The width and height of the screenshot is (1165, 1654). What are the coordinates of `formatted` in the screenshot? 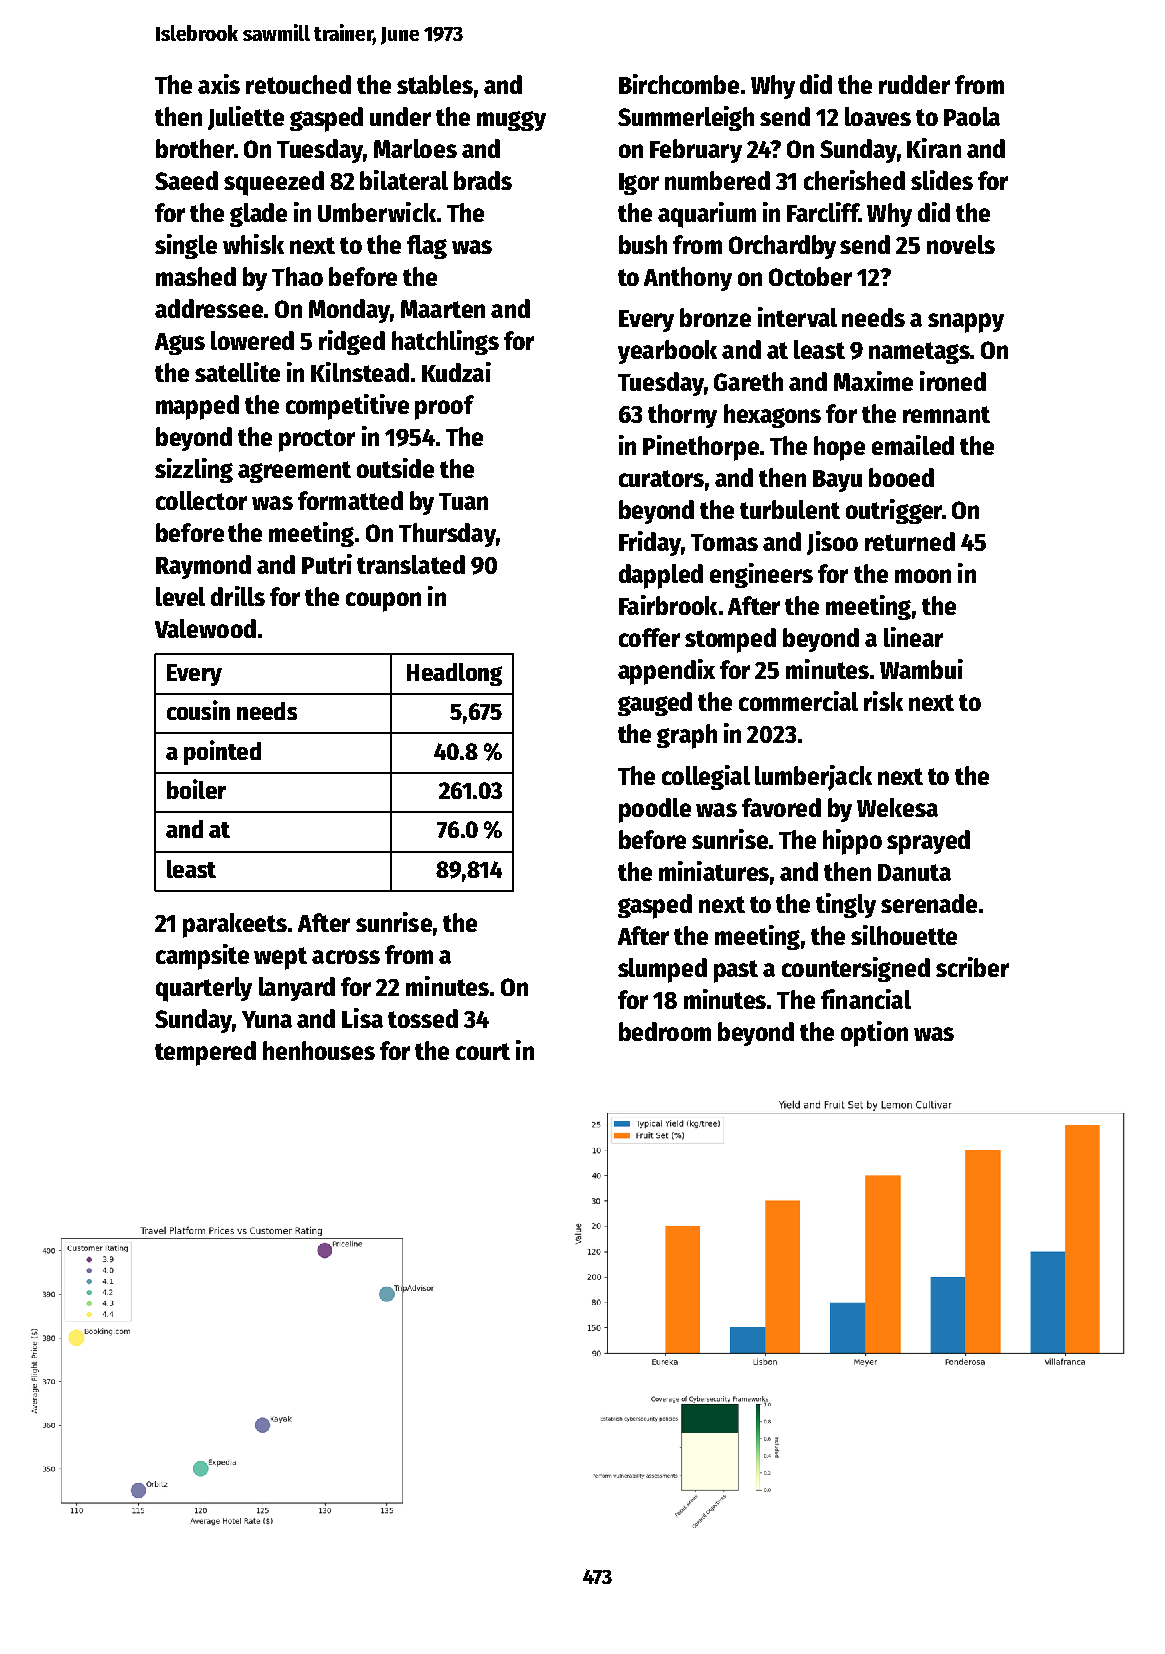 It's located at (350, 500).
